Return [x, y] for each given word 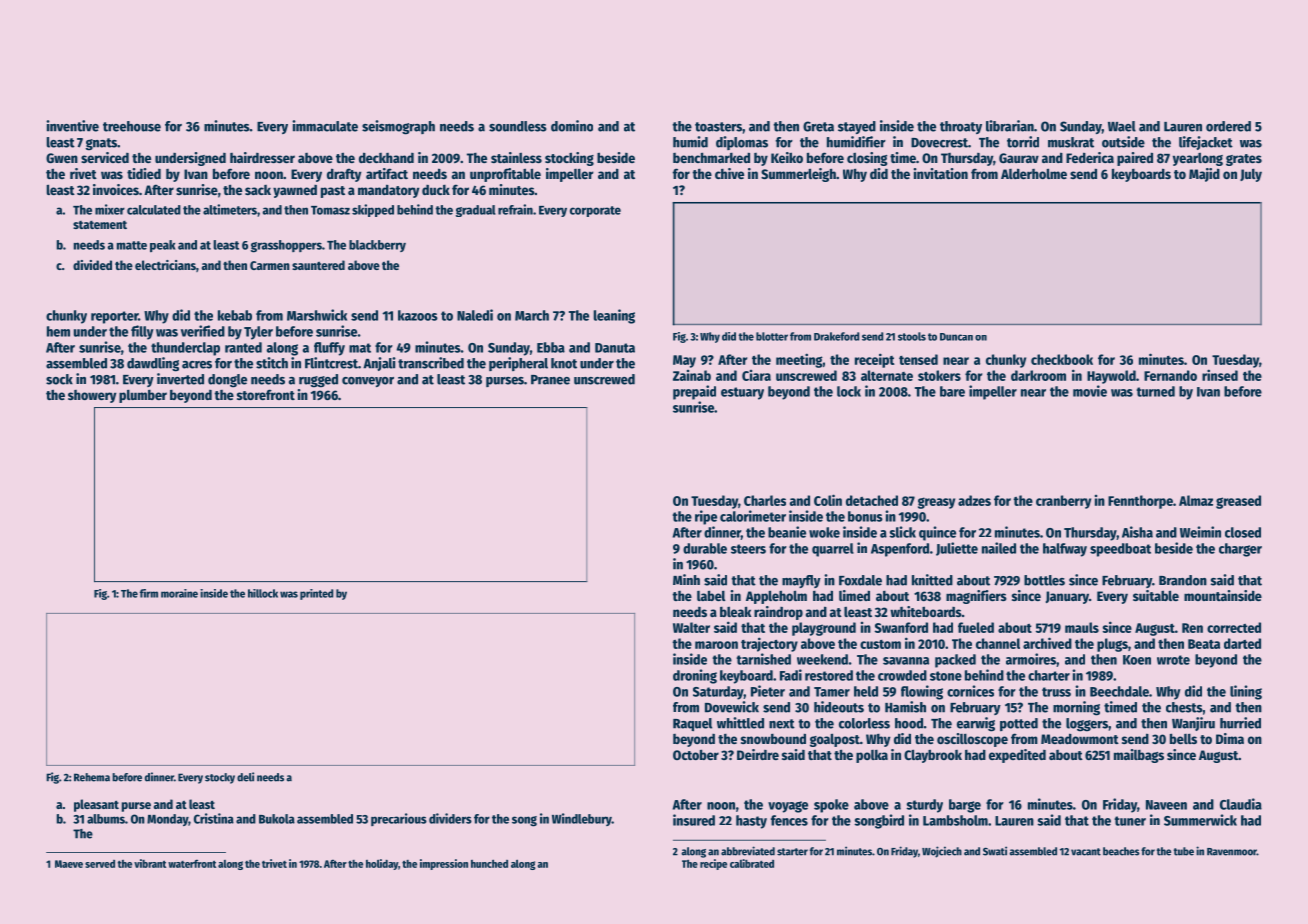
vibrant [150, 863]
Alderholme [1034, 173]
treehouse [132, 126]
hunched [489, 863]
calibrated [752, 863]
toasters [718, 127]
